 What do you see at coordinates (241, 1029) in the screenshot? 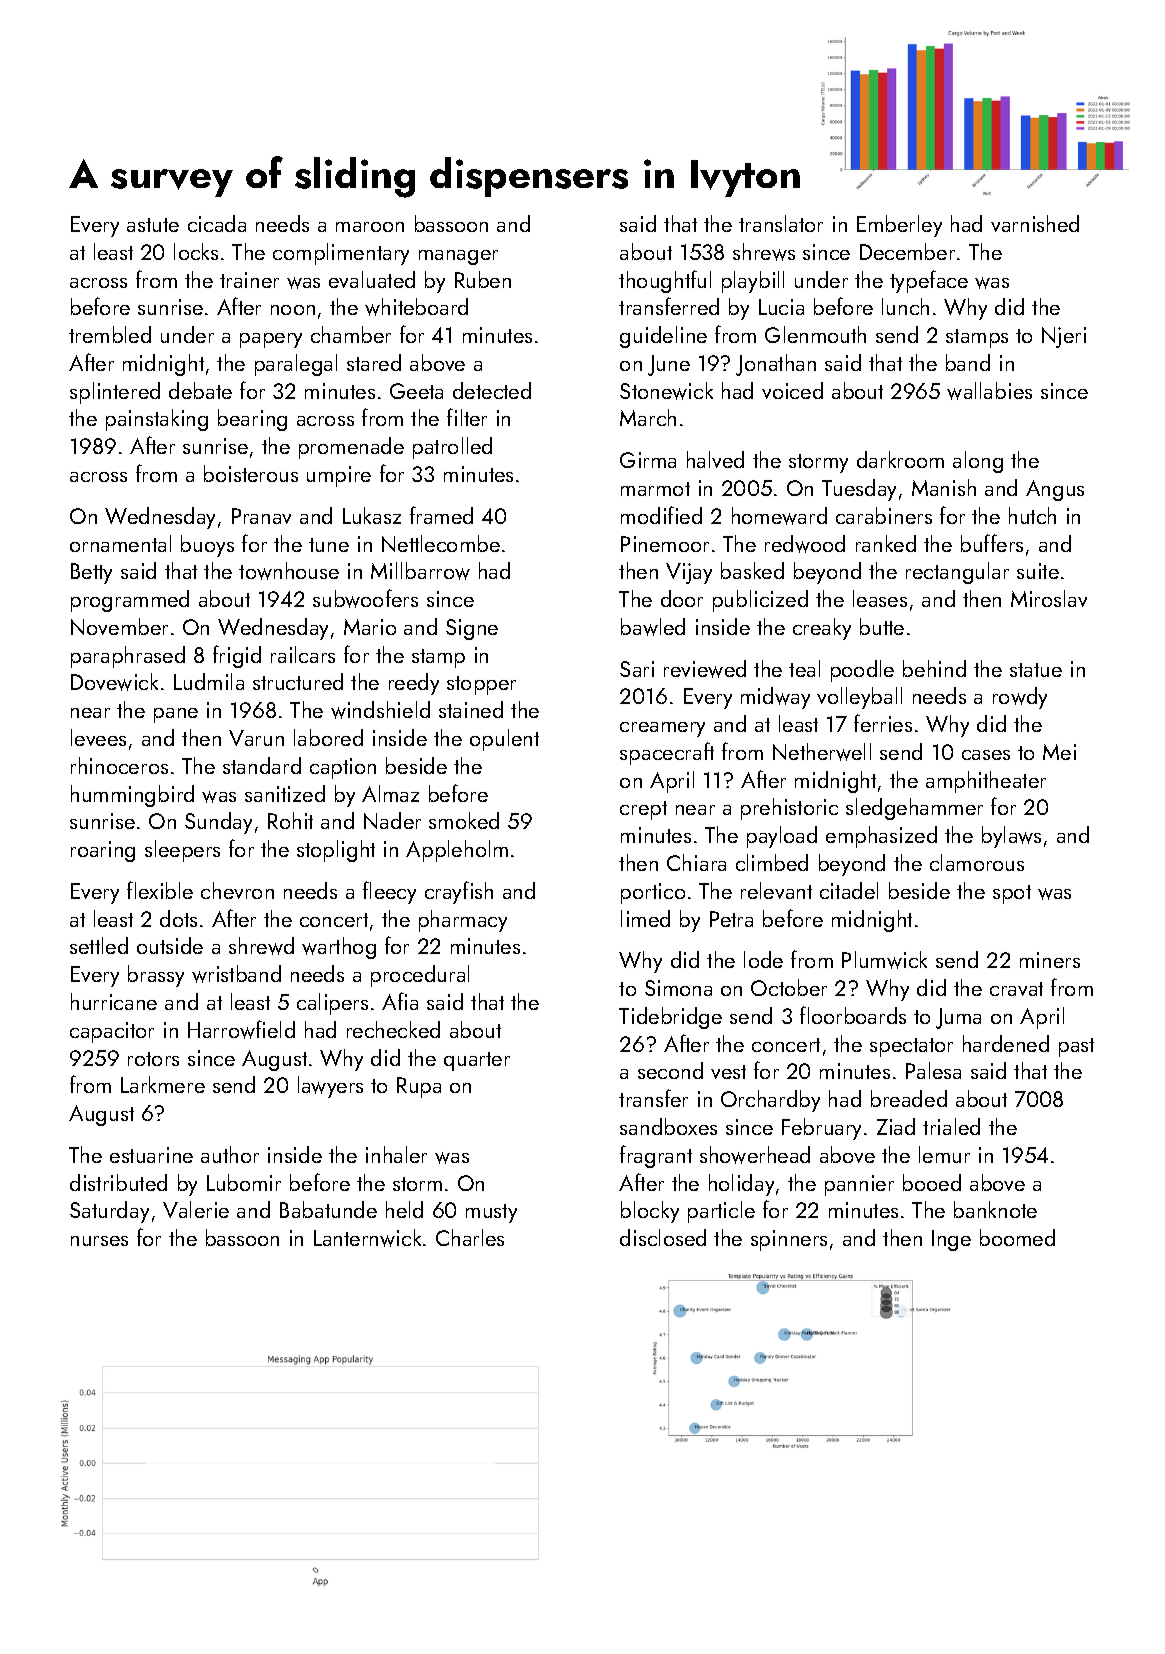
I see `Harrowfield` at bounding box center [241, 1029].
